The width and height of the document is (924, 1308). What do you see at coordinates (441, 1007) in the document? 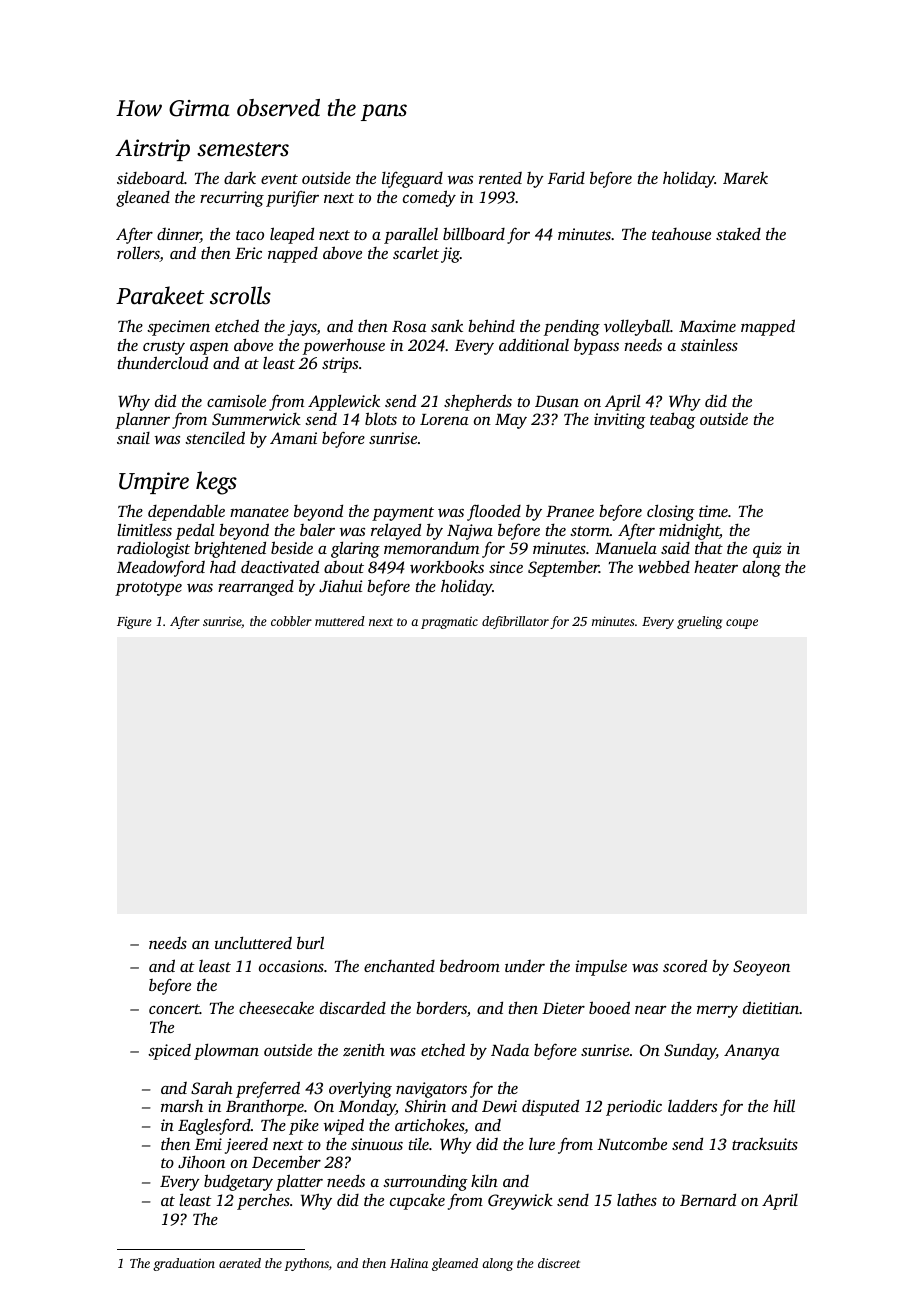
I see `borders` at bounding box center [441, 1007].
